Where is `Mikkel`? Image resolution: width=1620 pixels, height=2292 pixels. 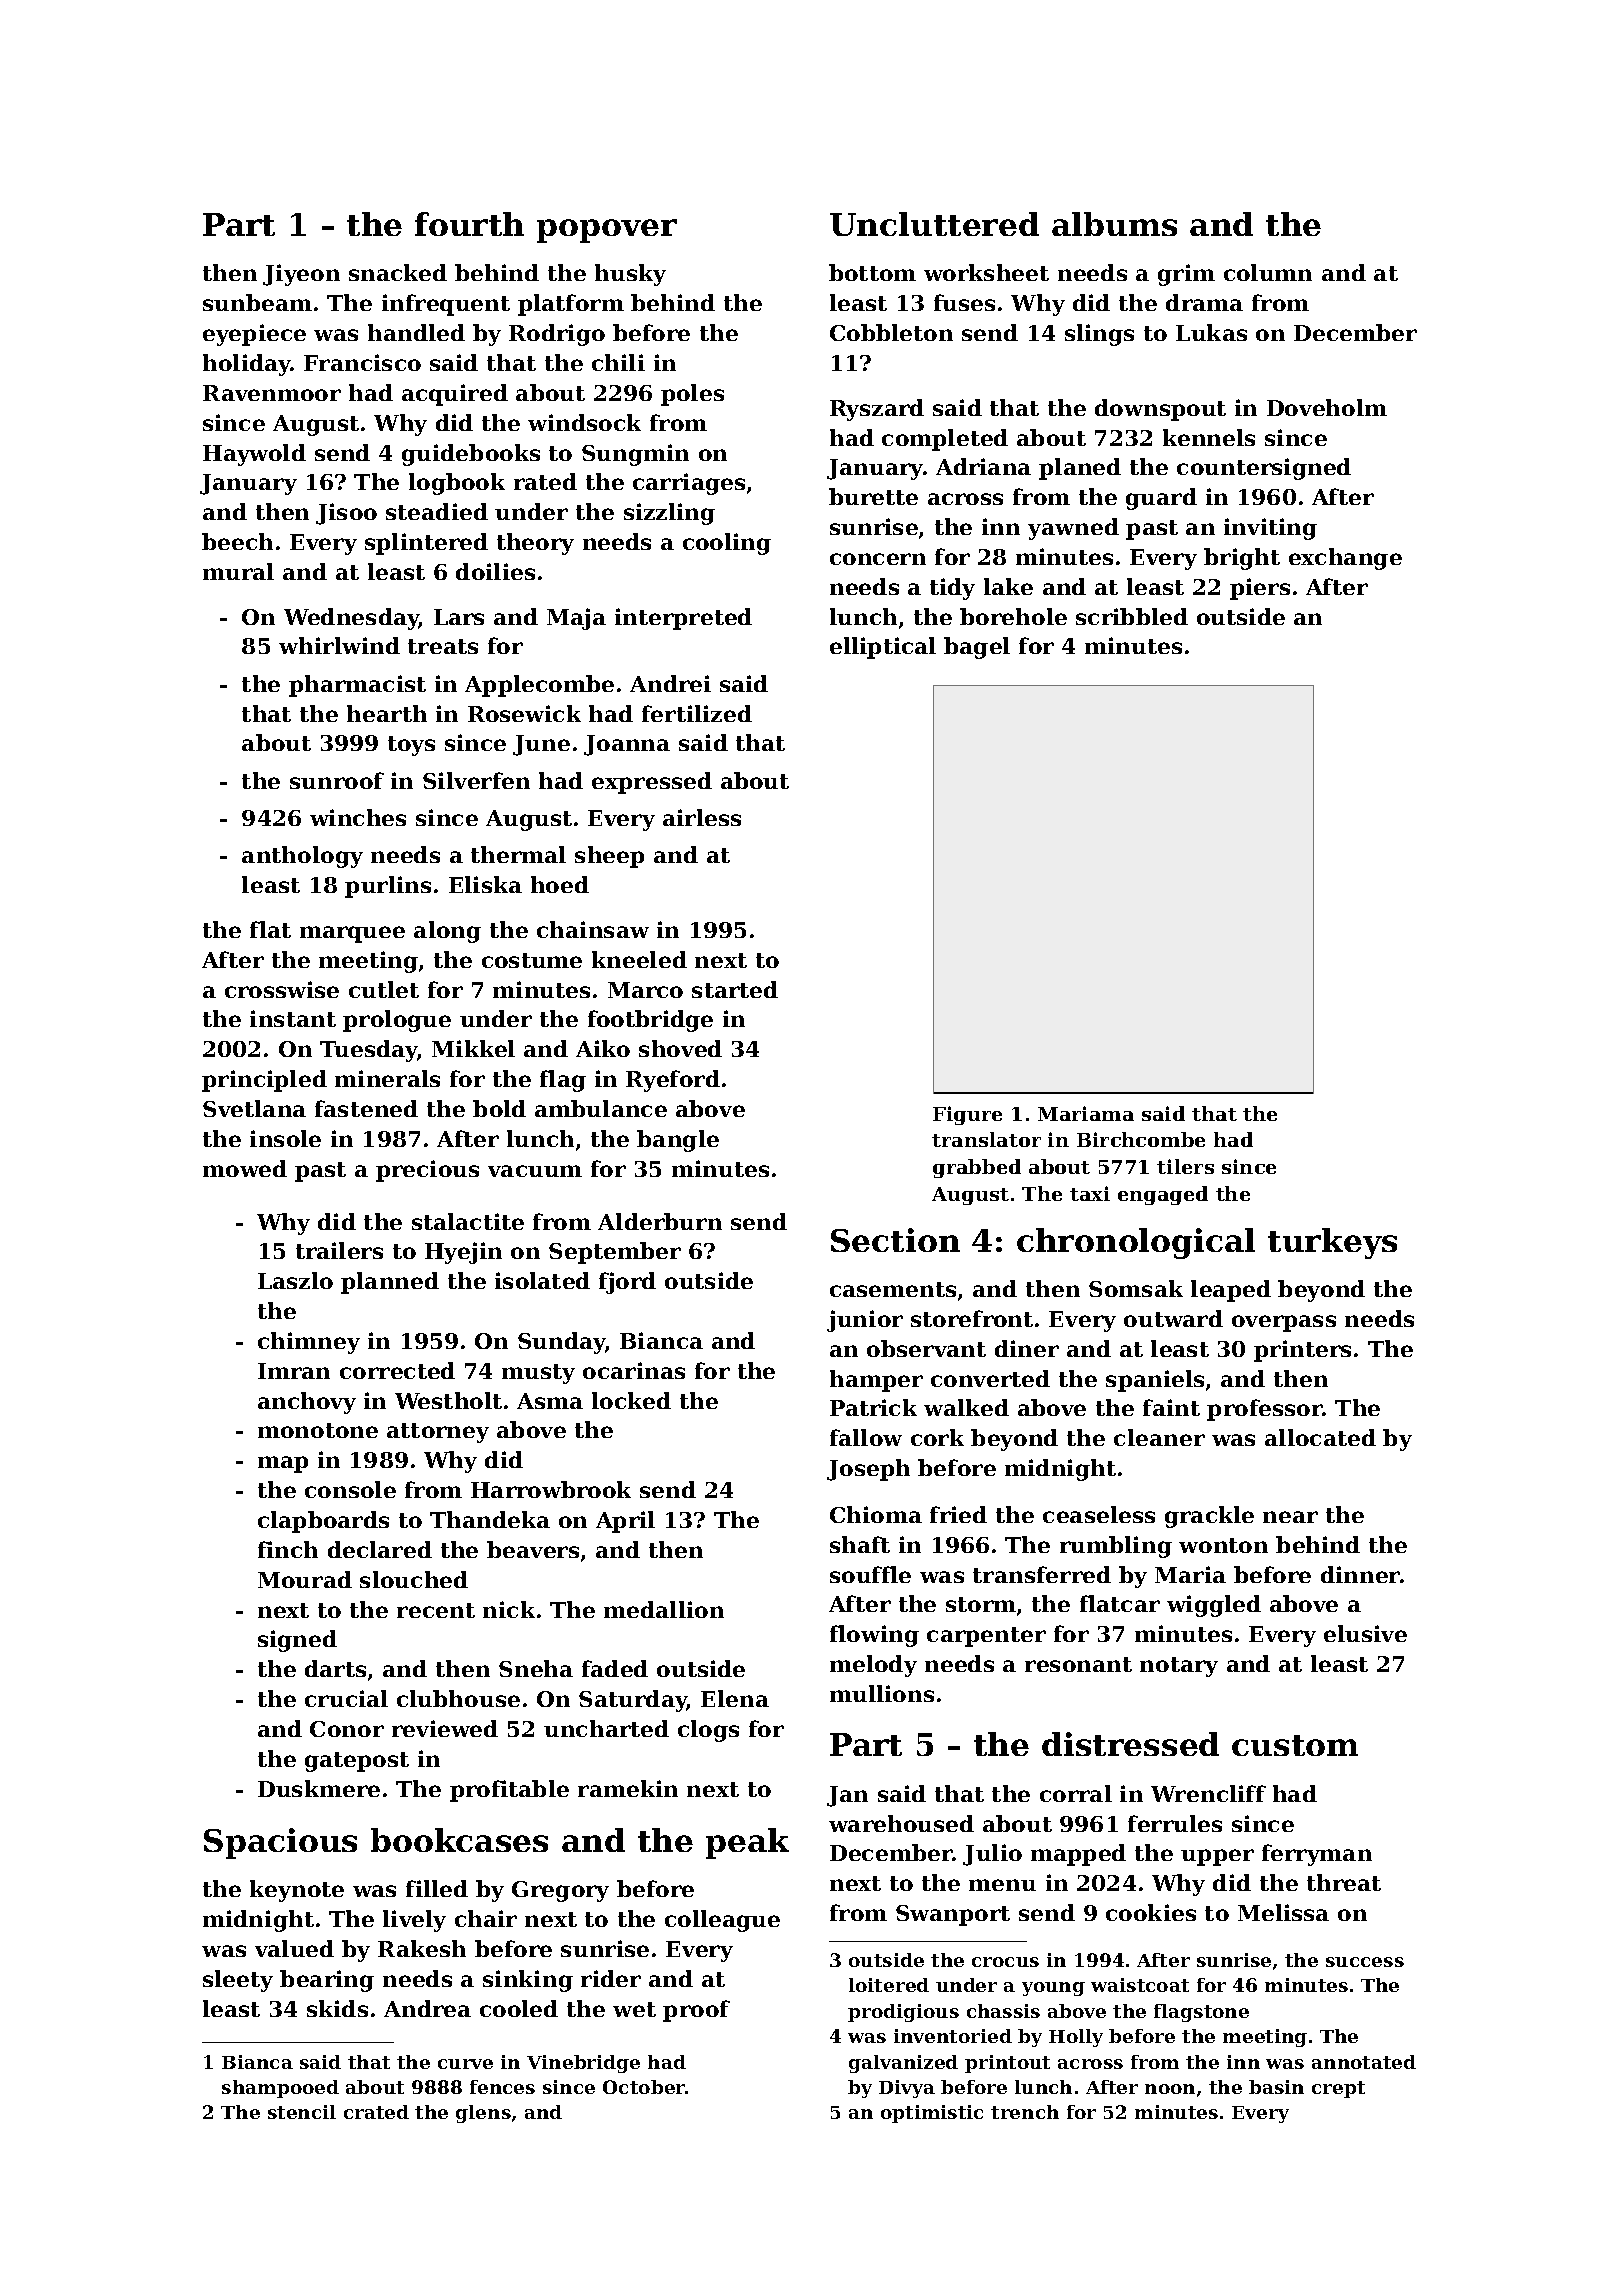 Mikkel is located at coordinates (473, 1048).
